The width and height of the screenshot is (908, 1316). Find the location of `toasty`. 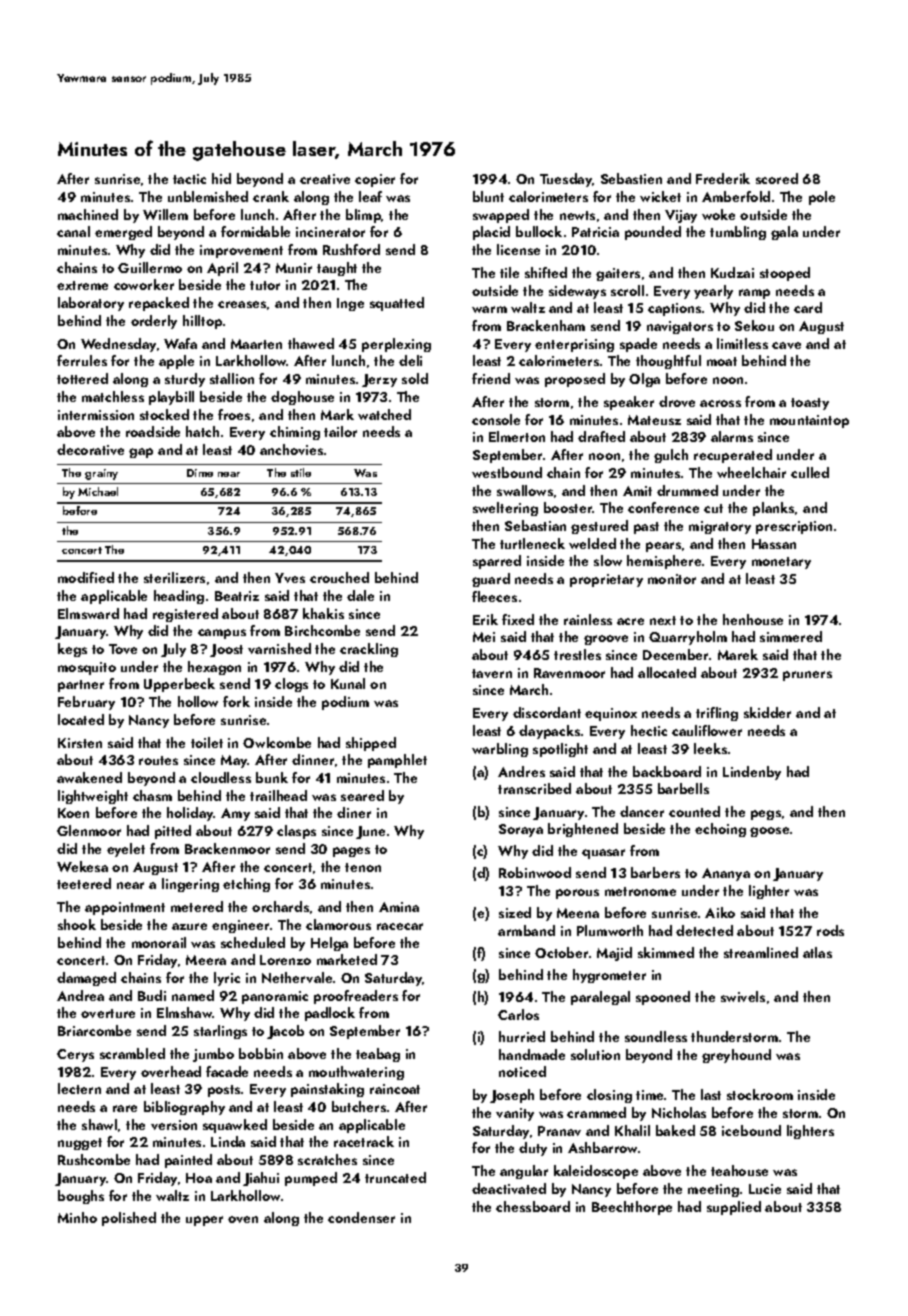

toasty is located at coordinates (810, 404).
